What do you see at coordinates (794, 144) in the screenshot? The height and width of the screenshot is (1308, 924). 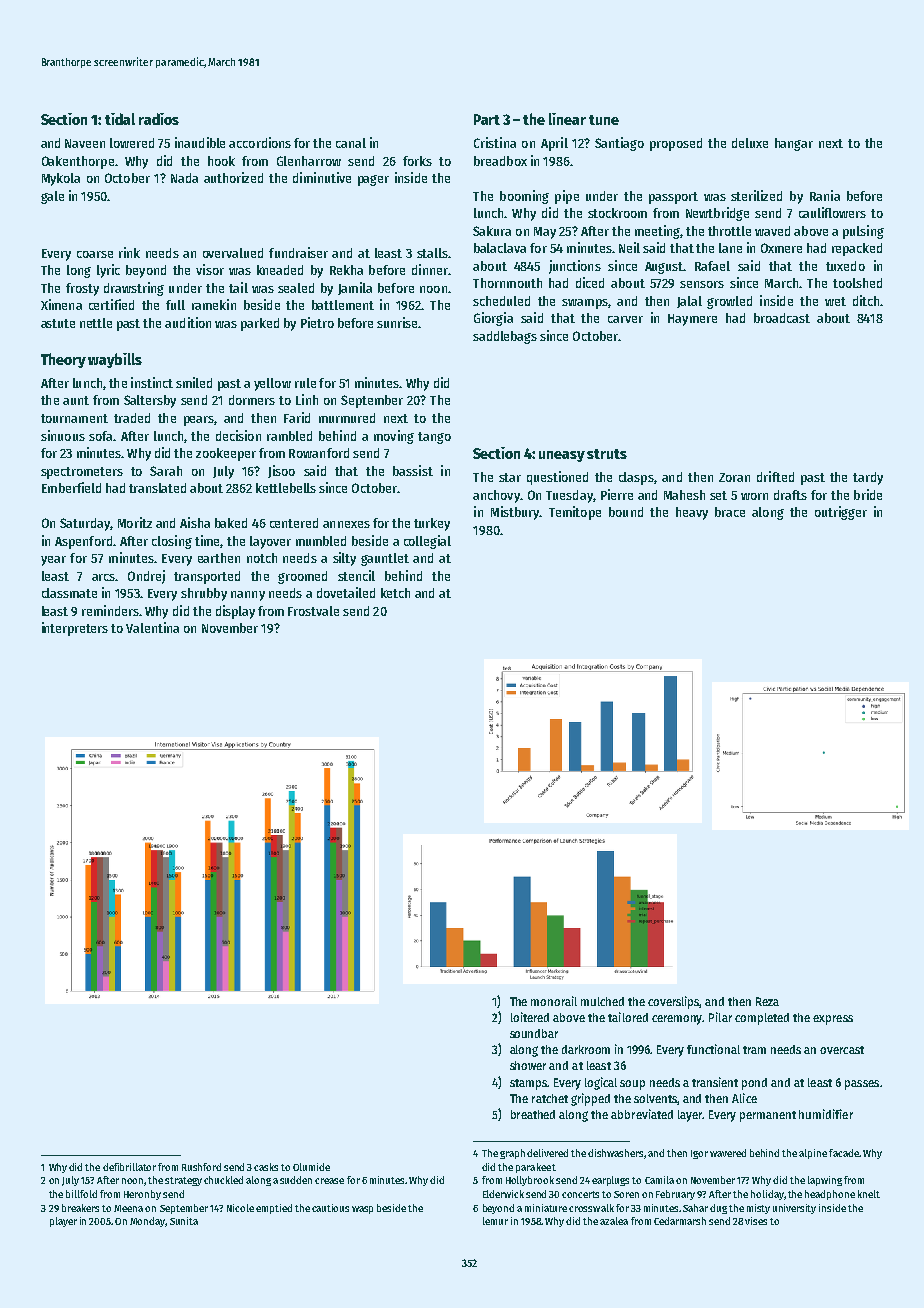 I see `hangar` at bounding box center [794, 144].
